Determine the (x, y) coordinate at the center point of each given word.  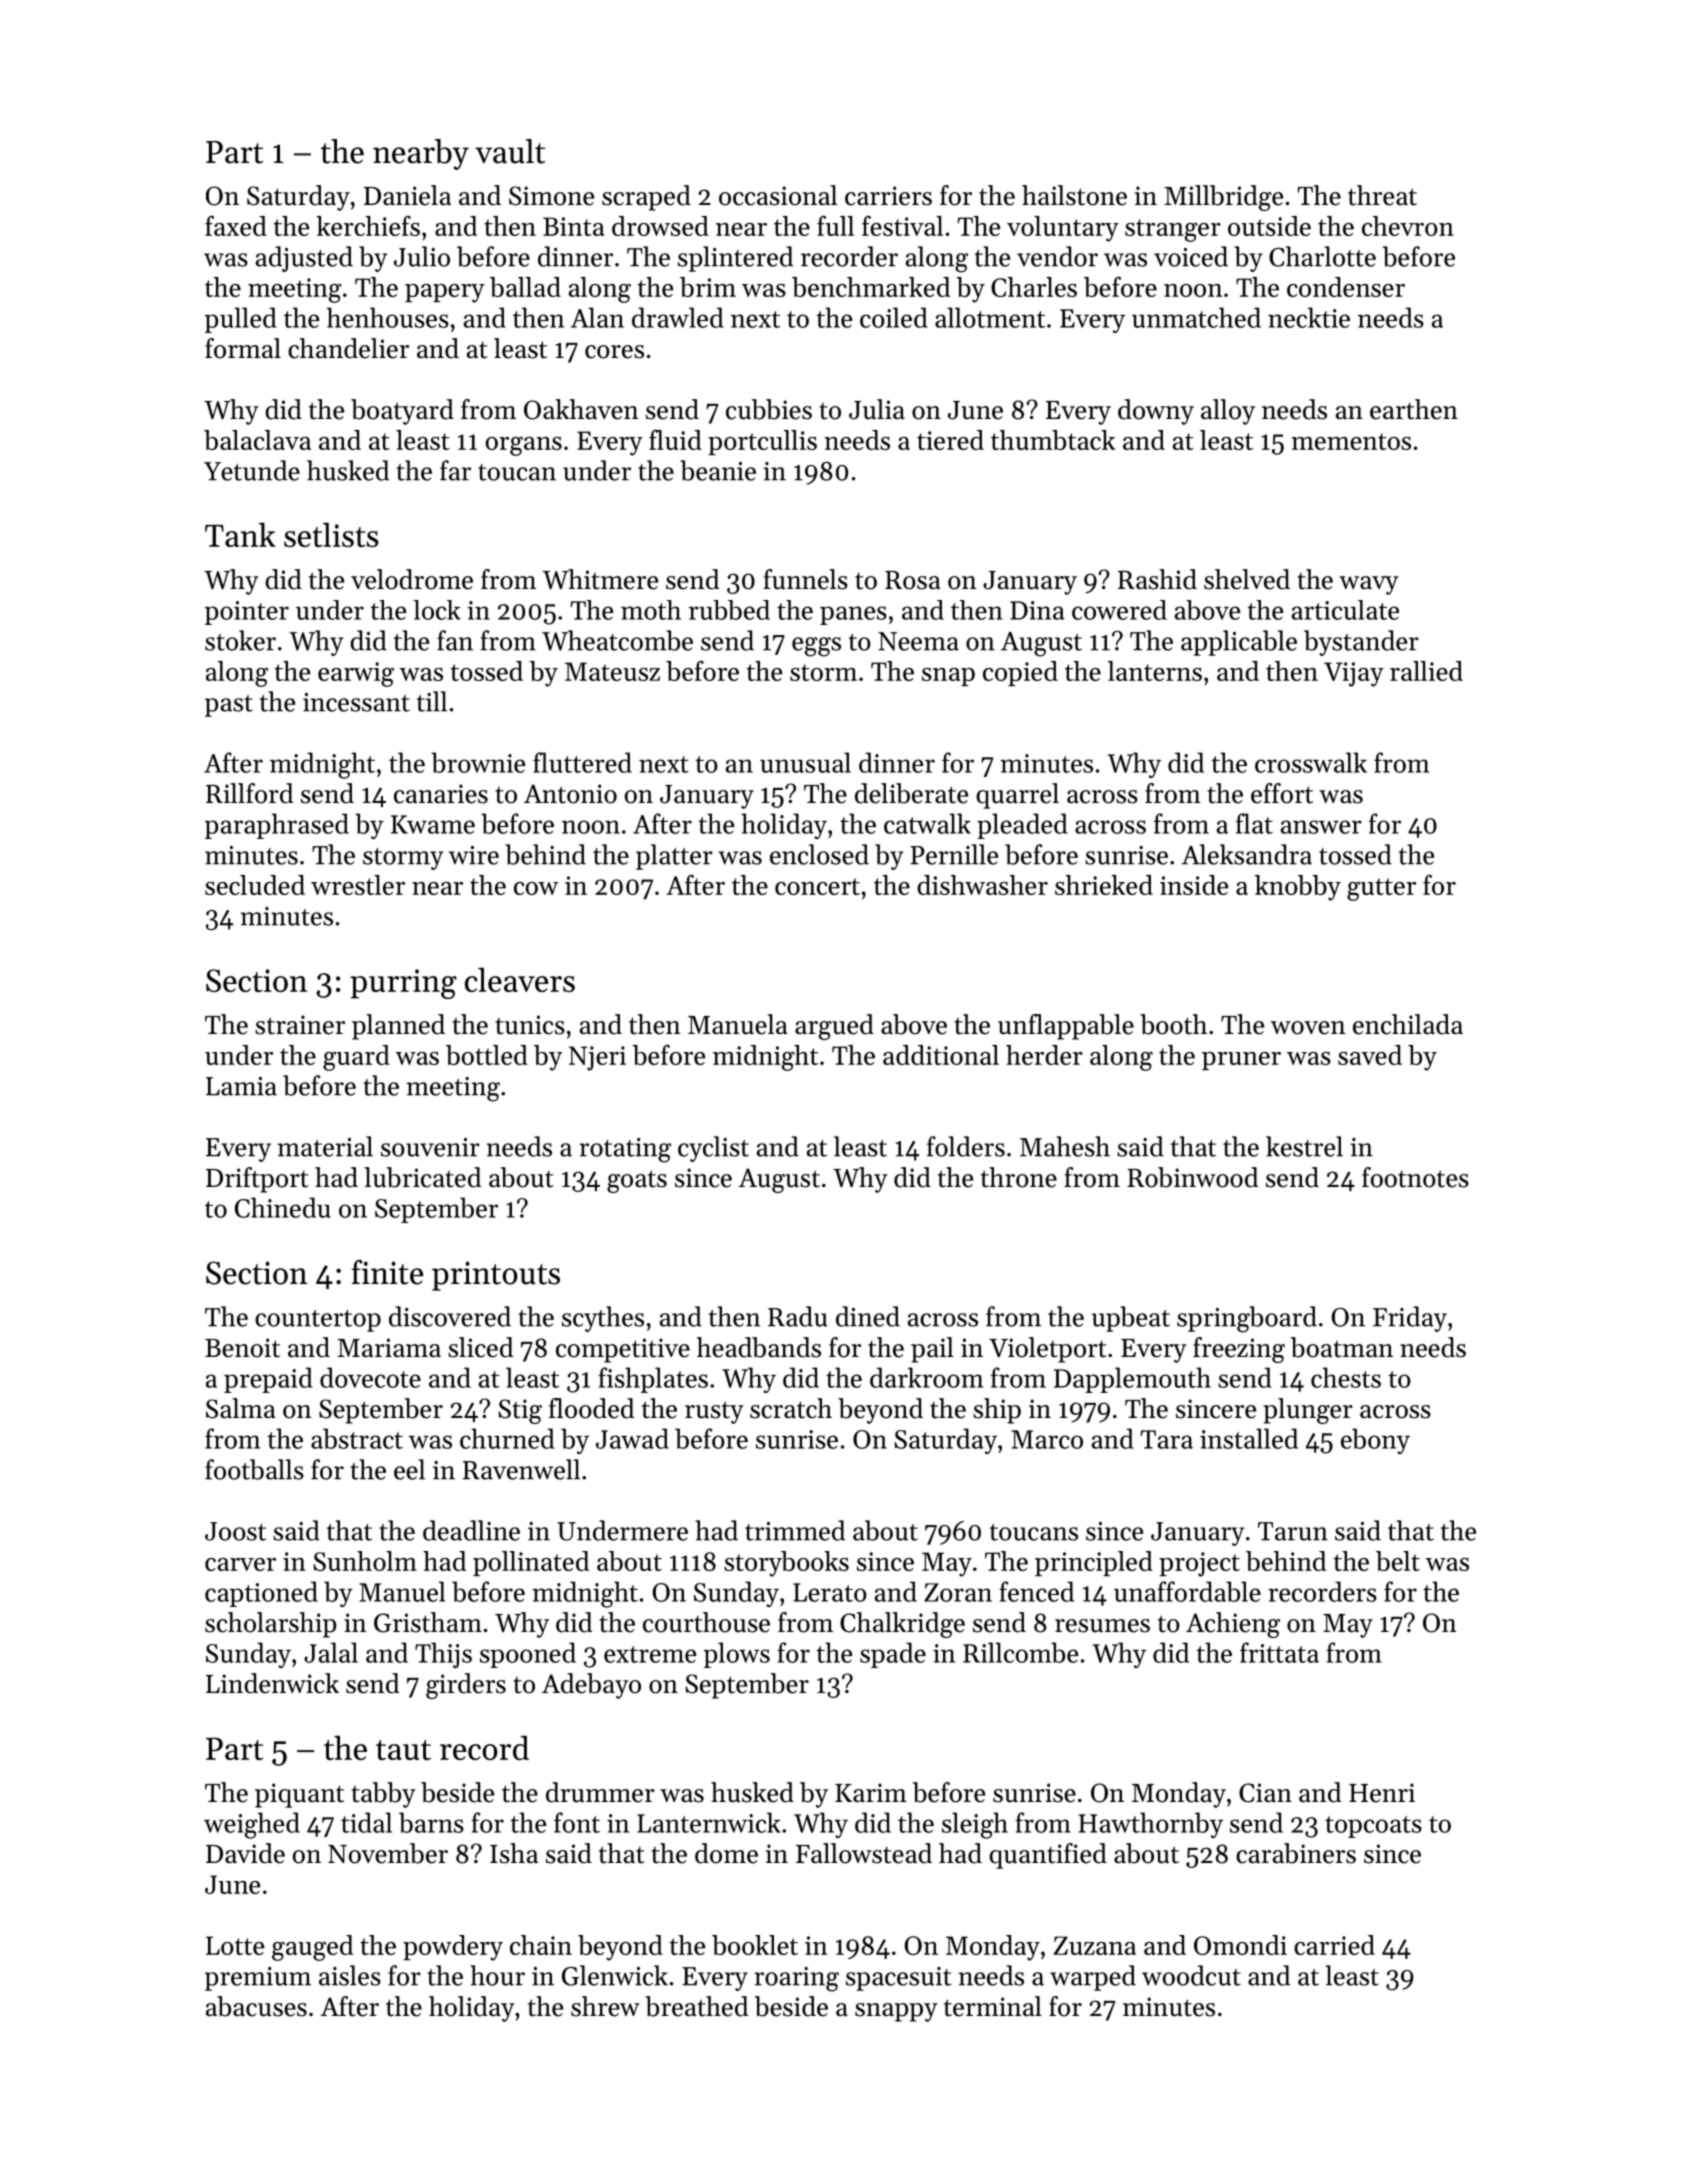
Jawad (632, 1438)
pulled (240, 320)
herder (1044, 1055)
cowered (1119, 610)
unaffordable (1187, 1591)
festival (902, 225)
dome (726, 1853)
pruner (1241, 1061)
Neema (918, 641)
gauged (312, 1948)
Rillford (249, 793)
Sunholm (365, 1561)
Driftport (257, 1180)
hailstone (1074, 195)
